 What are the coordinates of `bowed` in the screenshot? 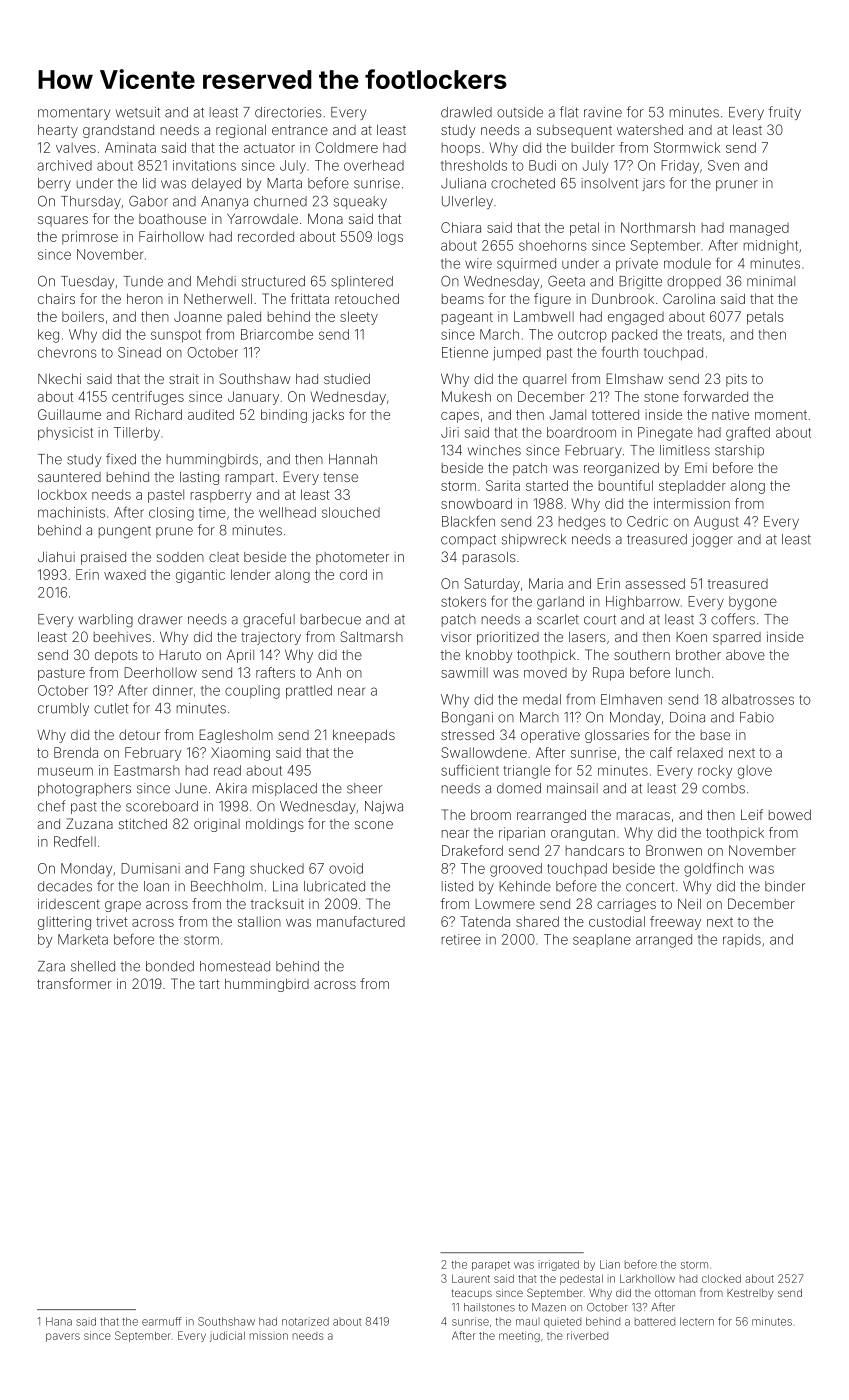 It's located at (790, 815).
